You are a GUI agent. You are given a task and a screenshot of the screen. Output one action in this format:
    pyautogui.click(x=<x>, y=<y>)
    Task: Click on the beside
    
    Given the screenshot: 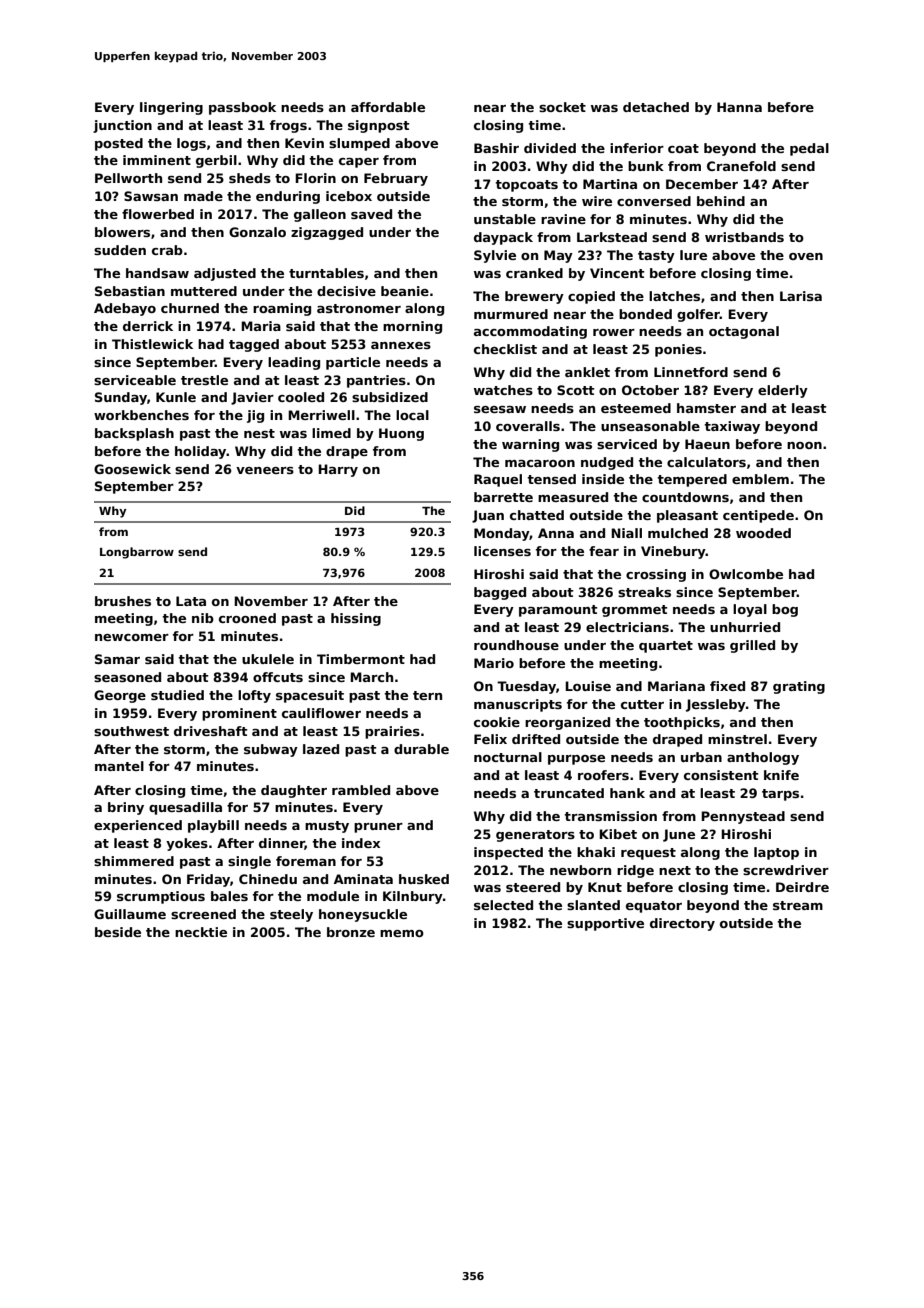 What is the action you would take?
    pyautogui.click(x=118, y=932)
